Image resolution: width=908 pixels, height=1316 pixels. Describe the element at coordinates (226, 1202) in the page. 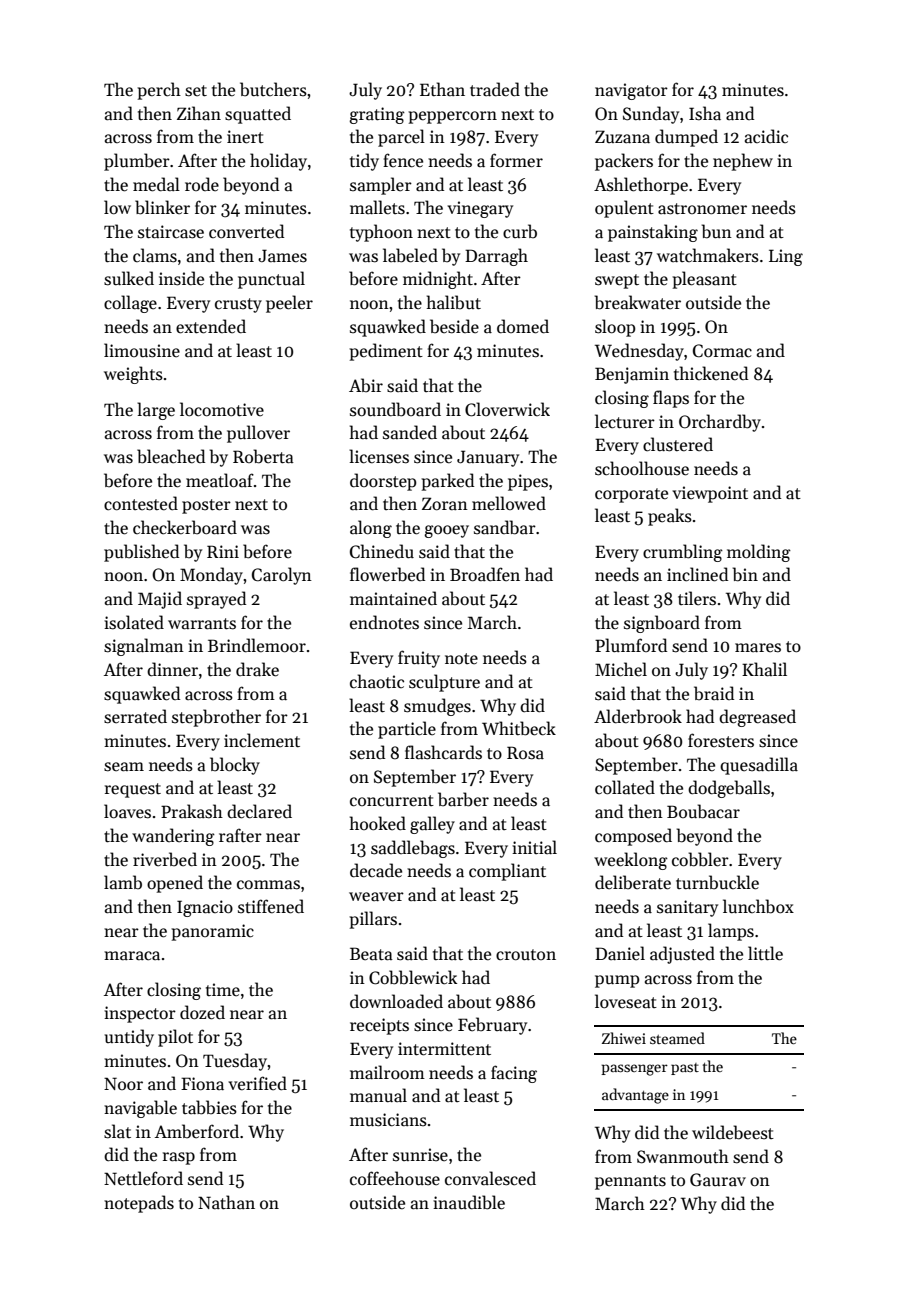

I see `Nathan` at that location.
